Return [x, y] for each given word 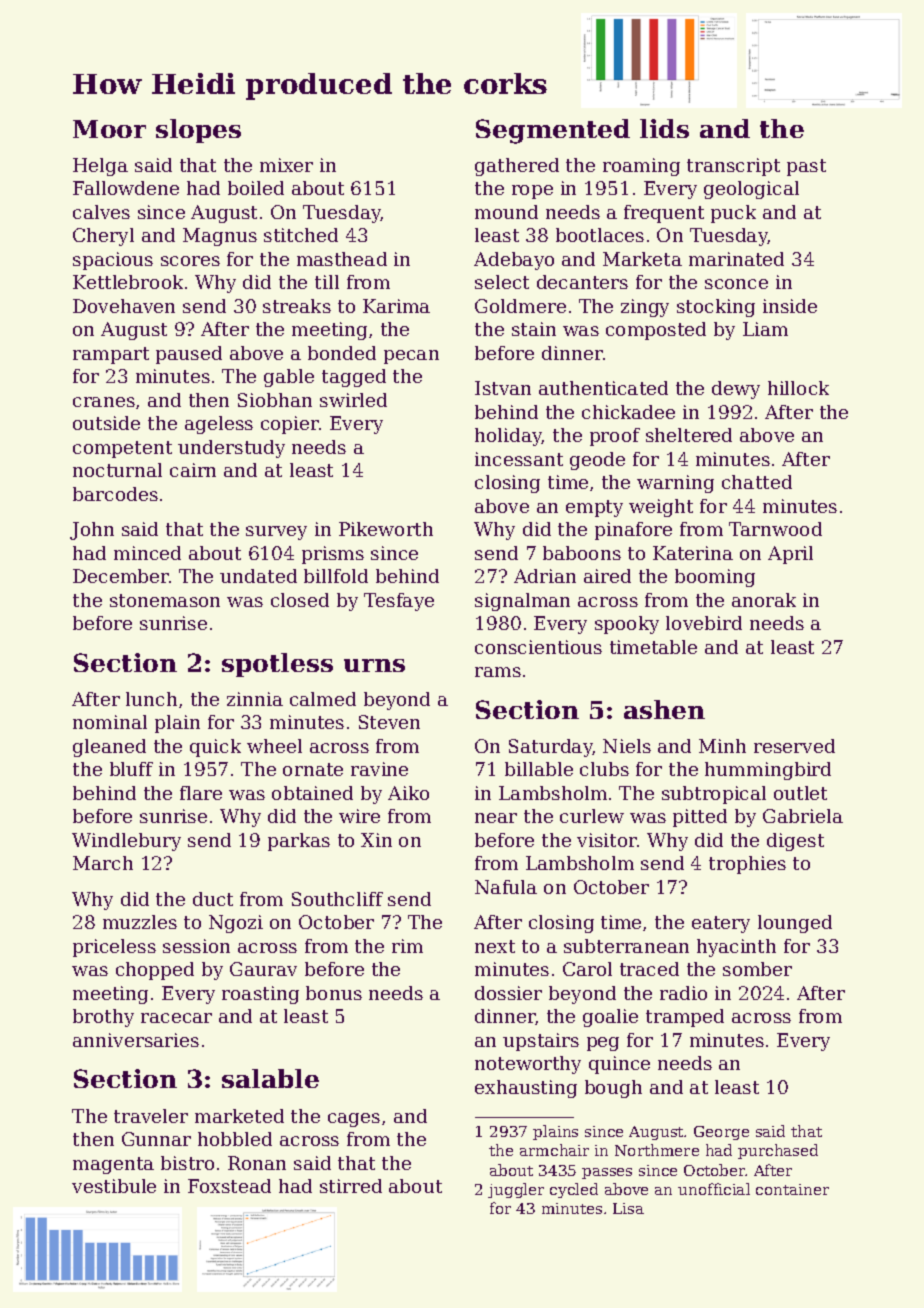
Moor [109, 129]
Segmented [553, 131]
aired [607, 576]
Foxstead [229, 1186]
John [92, 531]
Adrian [545, 576]
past [806, 167]
